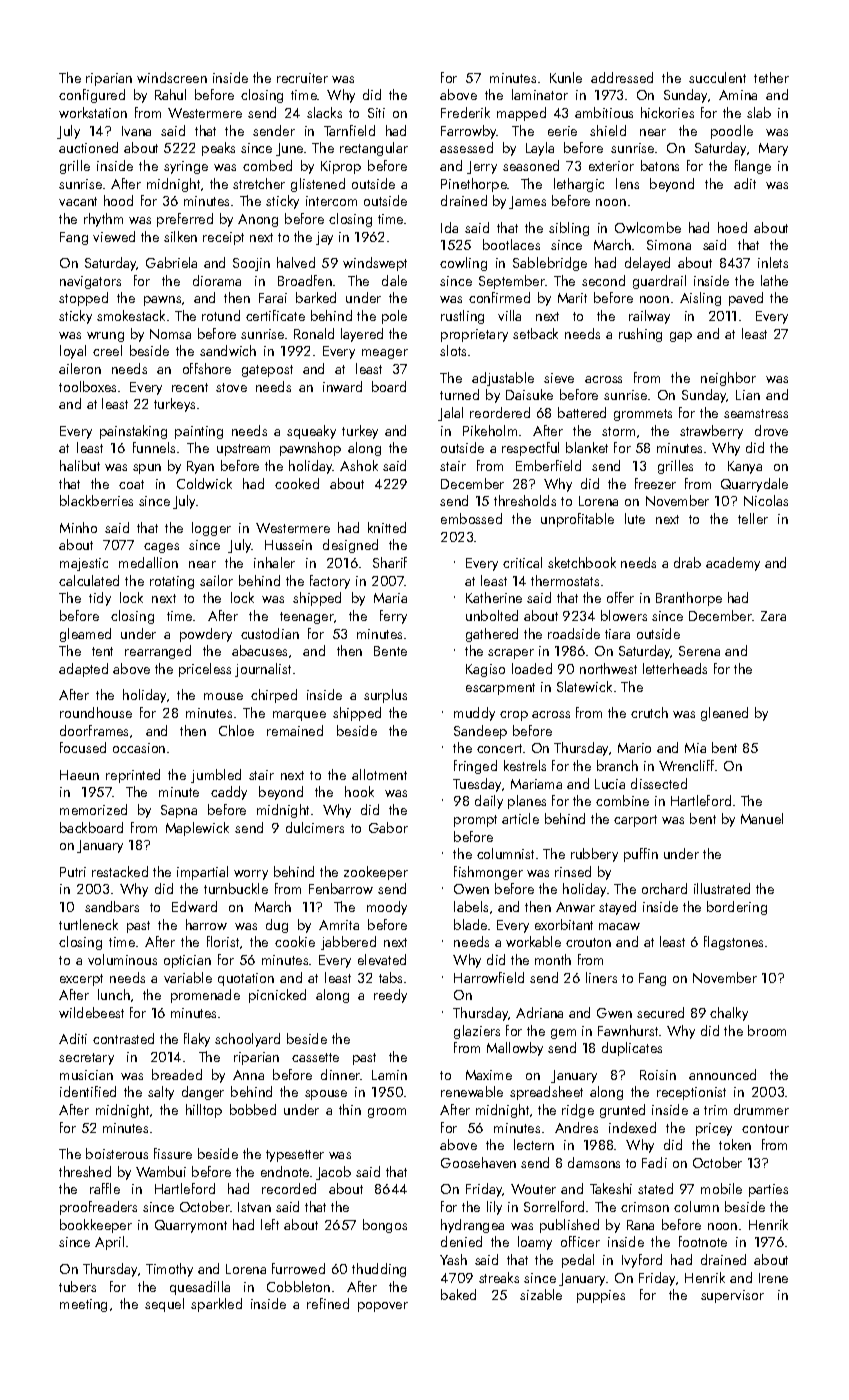 The image size is (849, 1400). Describe the element at coordinates (191, 1226) in the screenshot. I see `Quarrymont` at that location.
